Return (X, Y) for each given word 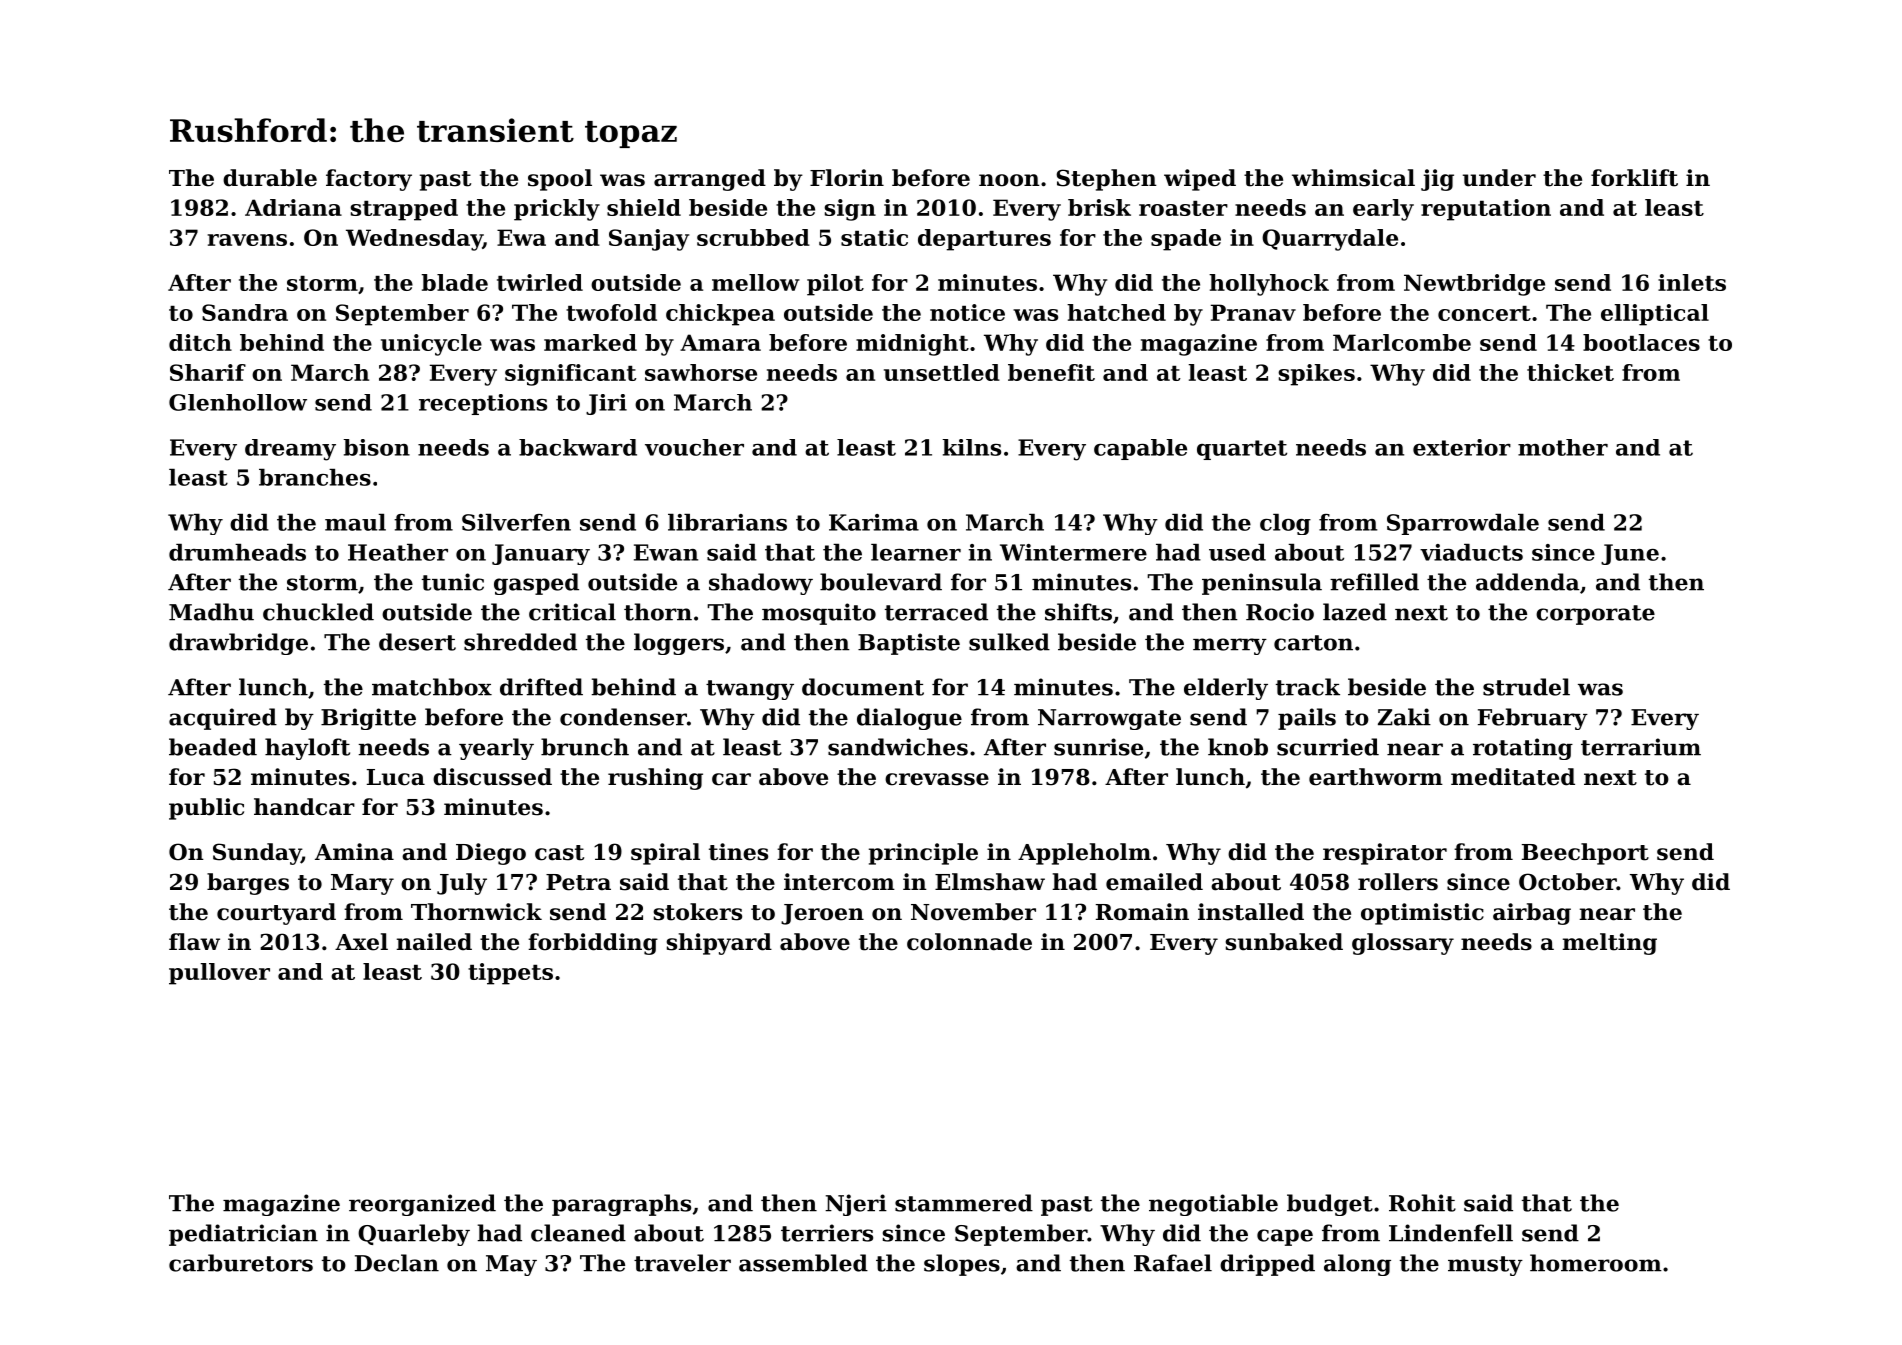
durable (270, 178)
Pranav (1253, 312)
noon (1009, 180)
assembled (803, 1263)
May (511, 1265)
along (1357, 1265)
